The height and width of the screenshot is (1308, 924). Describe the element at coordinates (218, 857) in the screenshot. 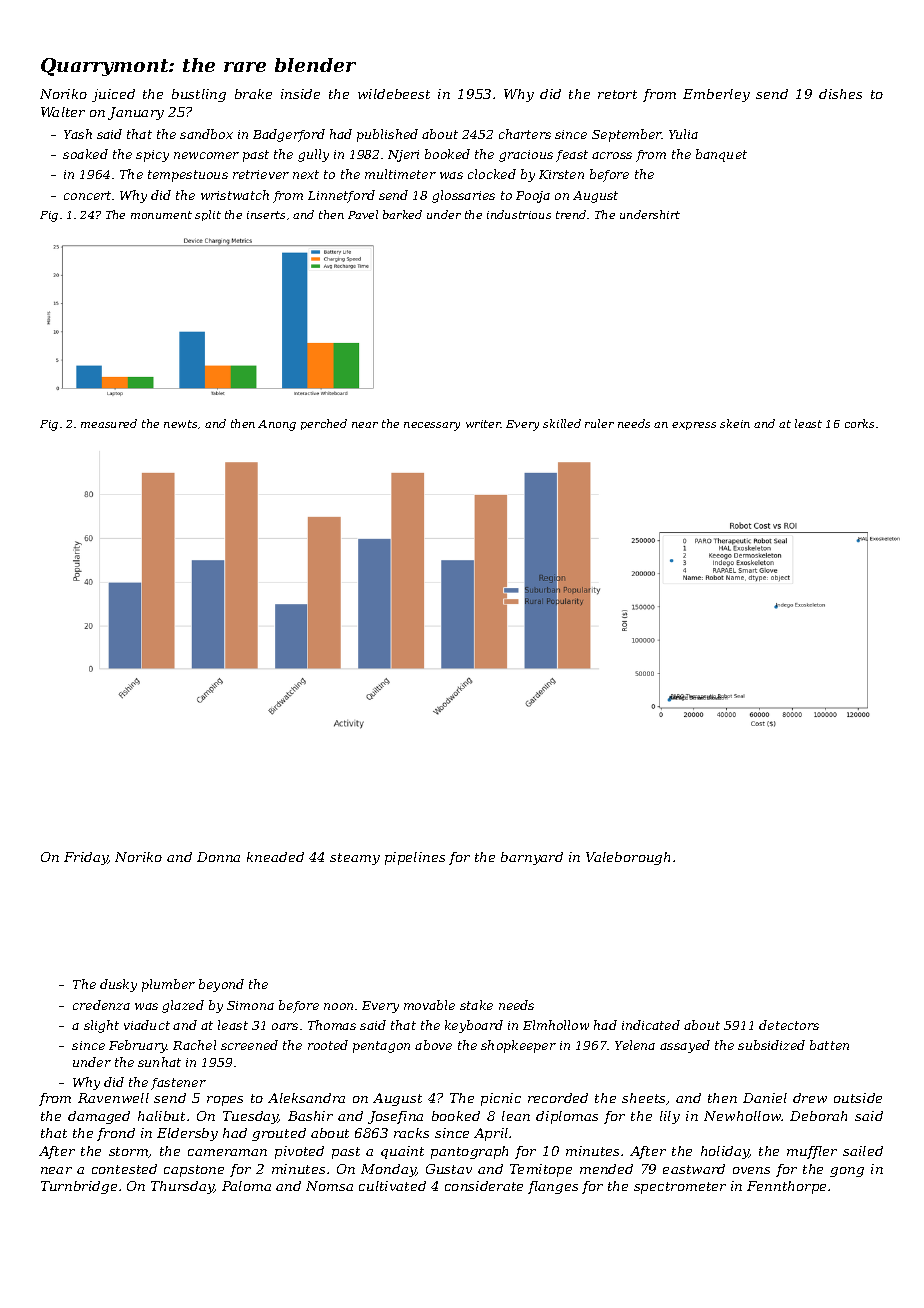

I see `Donna` at that location.
